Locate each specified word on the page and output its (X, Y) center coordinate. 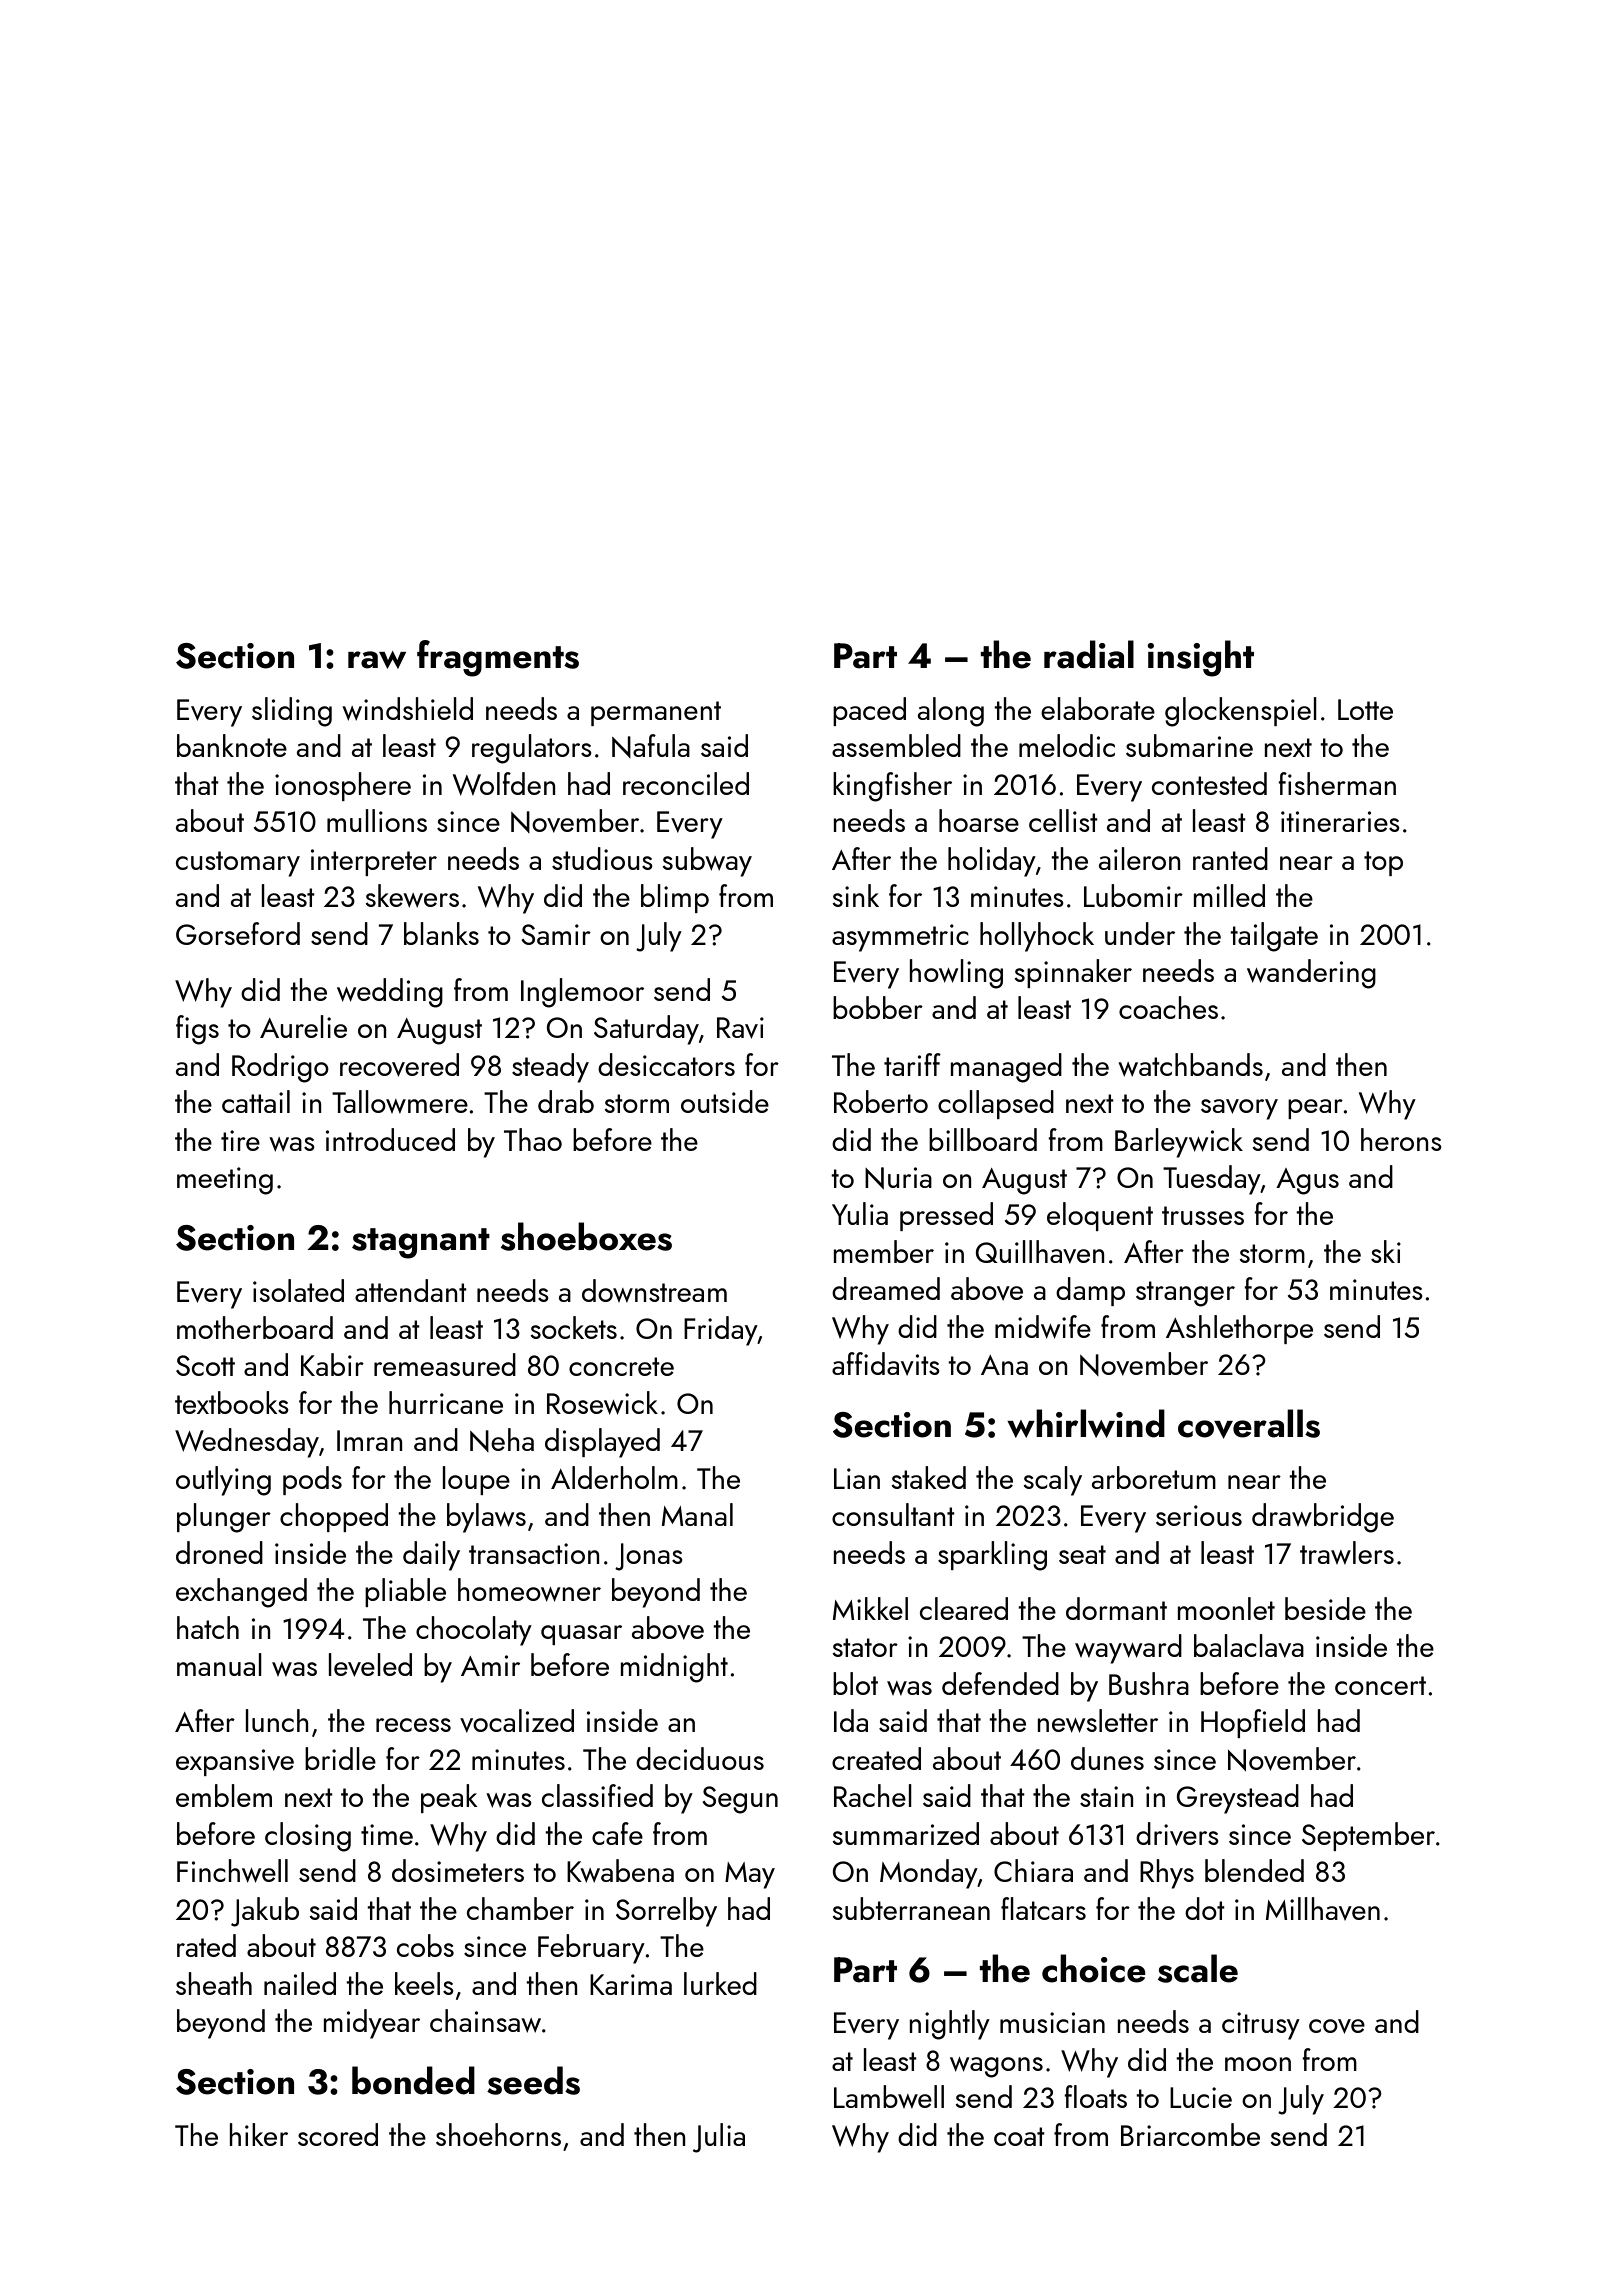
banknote (232, 745)
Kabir (332, 1364)
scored (338, 2134)
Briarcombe (1190, 2134)
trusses (1203, 1215)
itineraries (1340, 821)
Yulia (860, 1213)
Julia (719, 2138)
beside (1325, 1608)
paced (869, 711)
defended (1000, 1683)
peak (449, 1798)
